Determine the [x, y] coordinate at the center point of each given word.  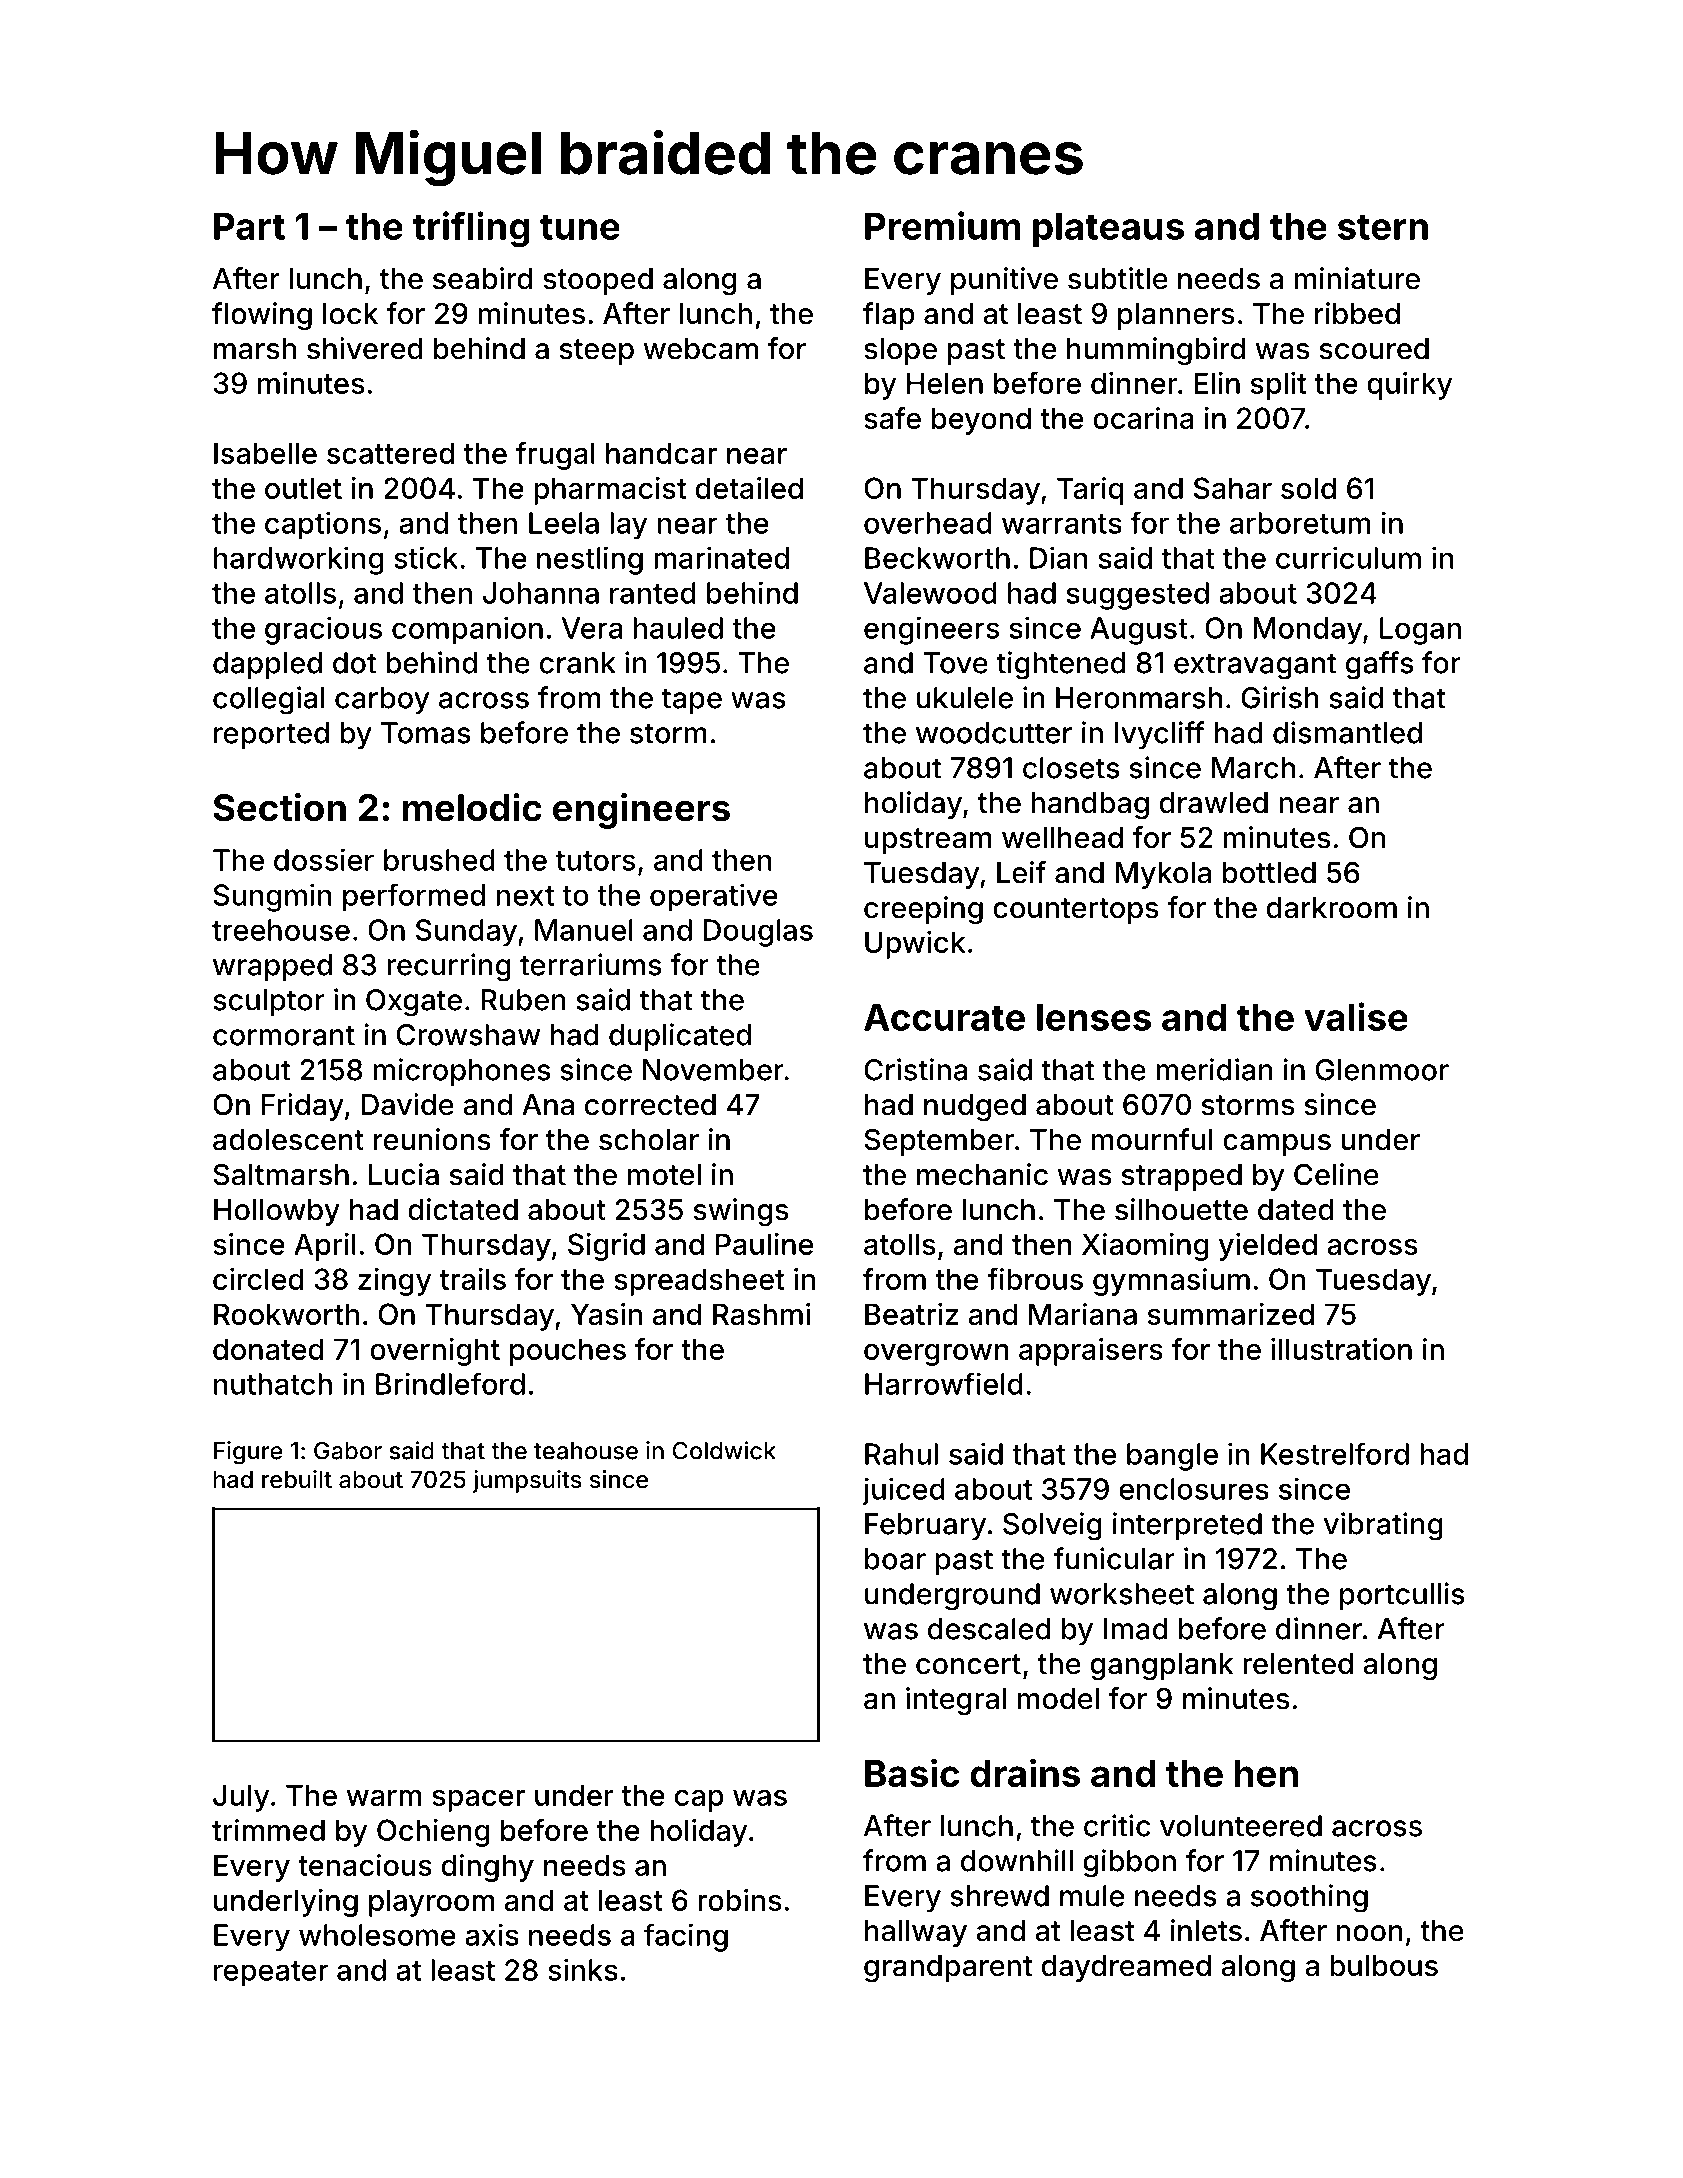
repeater [271, 1974]
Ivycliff [1160, 735]
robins [739, 1900]
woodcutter [994, 733]
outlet [303, 488]
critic [1117, 1825]
